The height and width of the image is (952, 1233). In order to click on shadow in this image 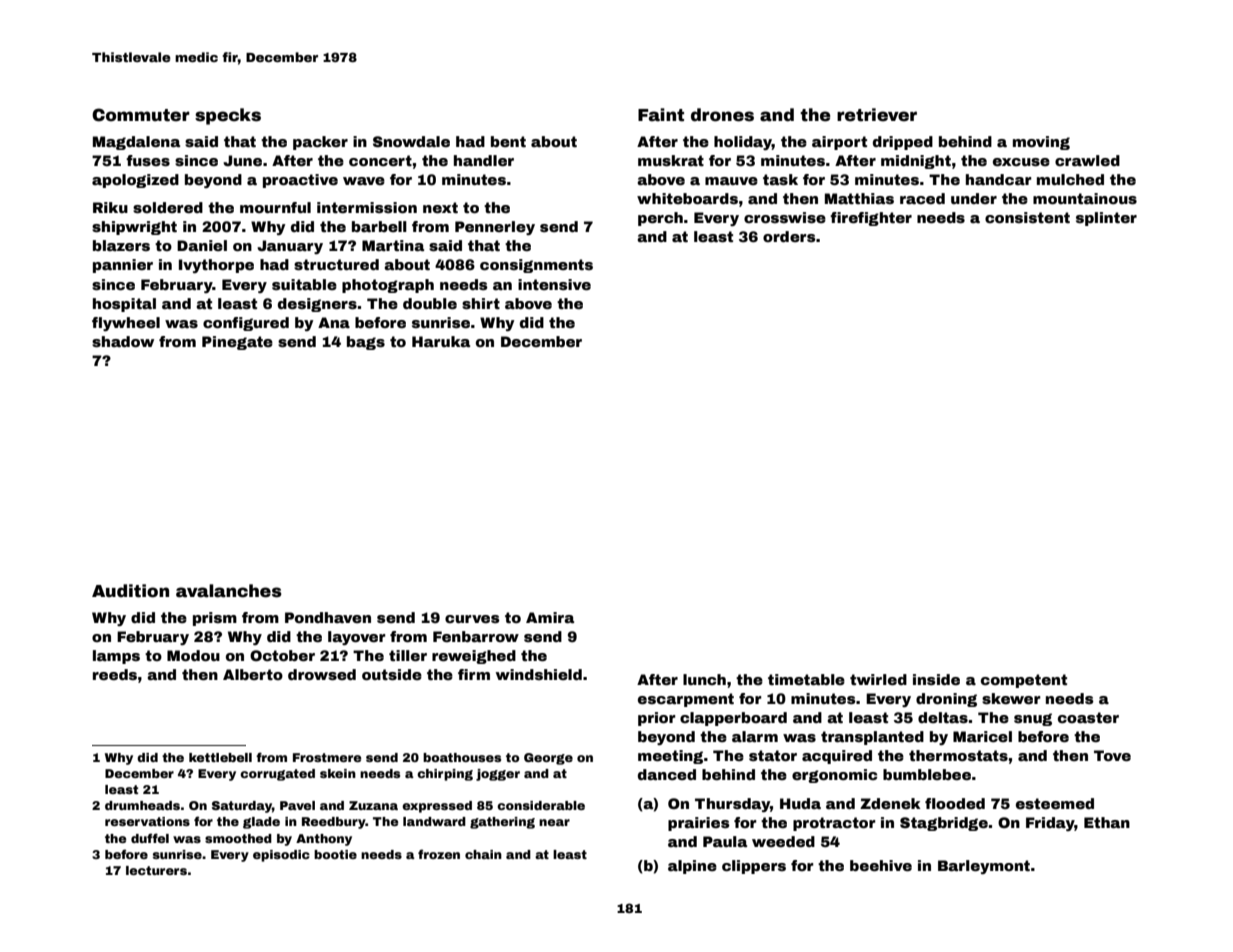, I will do `click(123, 341)`.
